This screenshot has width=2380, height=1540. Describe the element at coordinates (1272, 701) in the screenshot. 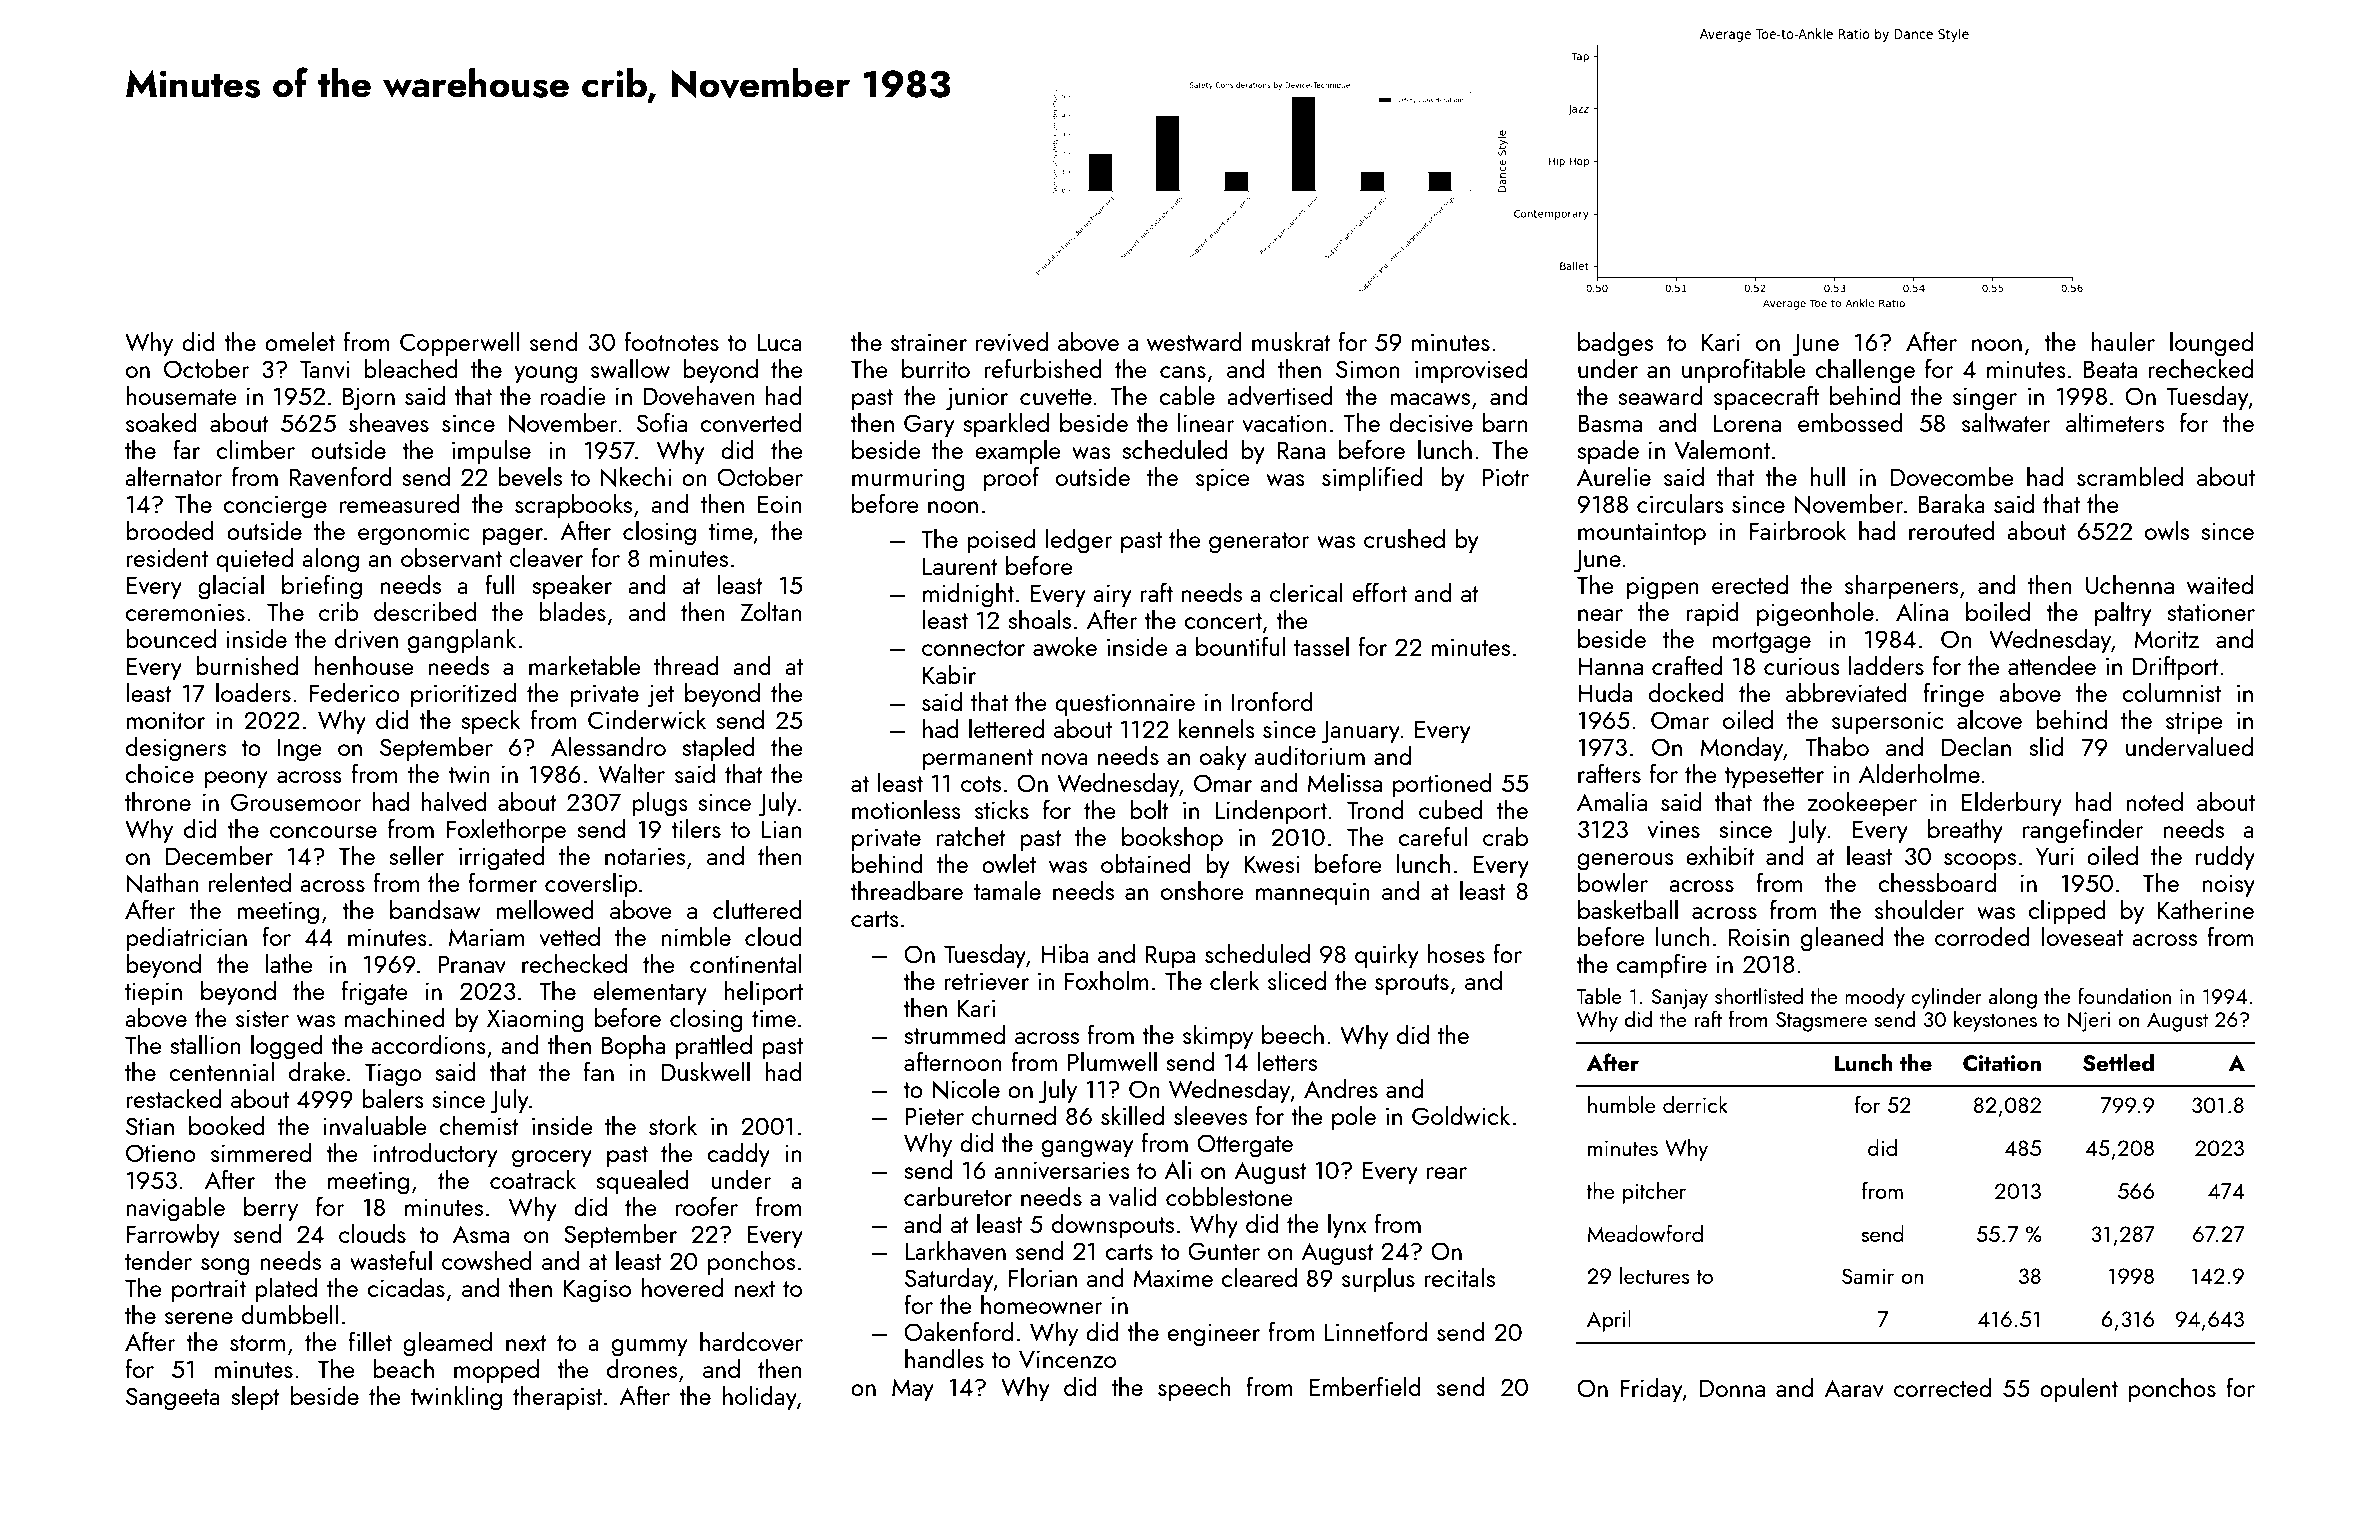

I see `Ironford` at that location.
